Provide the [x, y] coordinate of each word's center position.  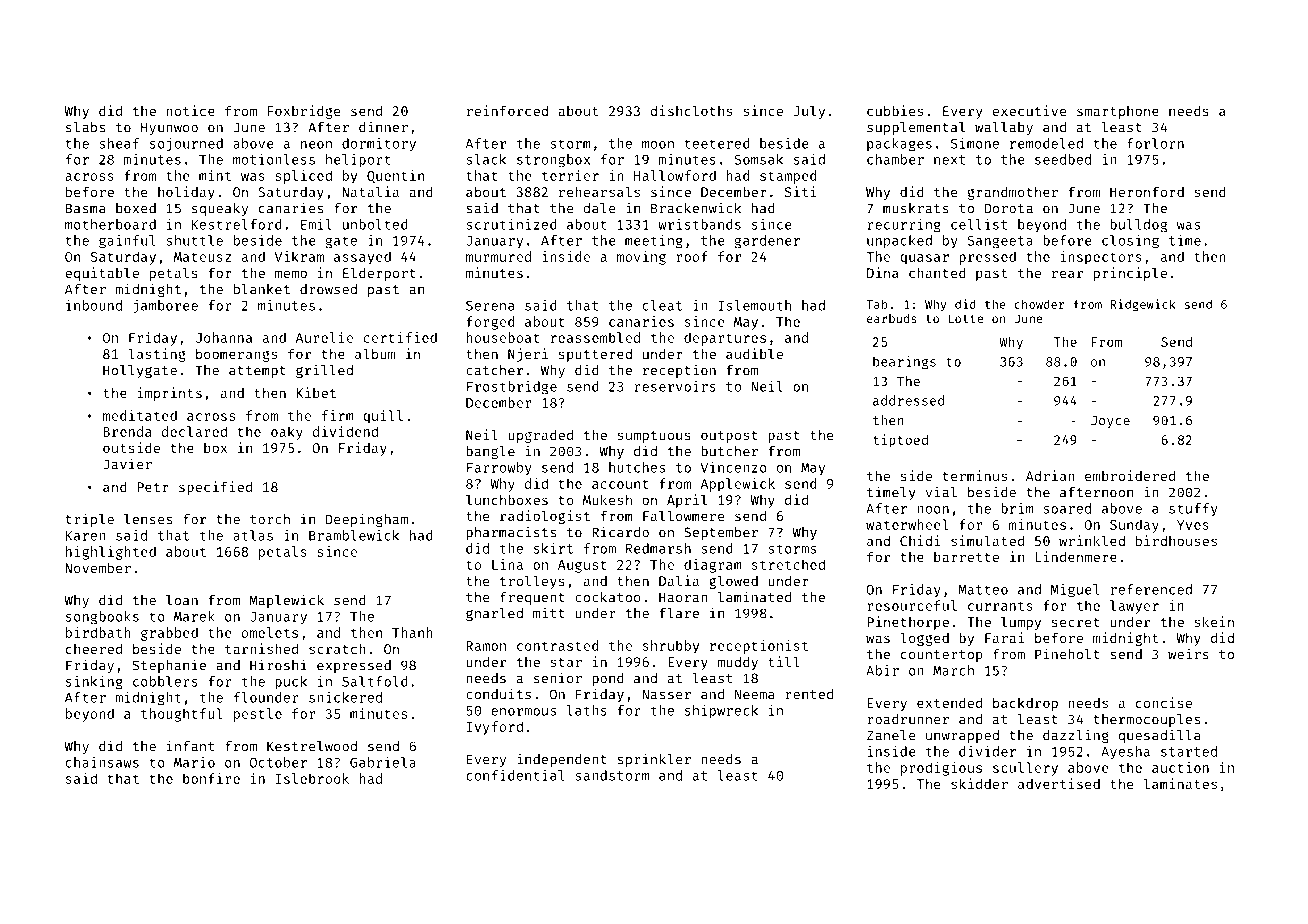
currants [1000, 606]
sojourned [186, 145]
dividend [345, 431]
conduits [498, 694]
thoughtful [182, 715]
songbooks [102, 618]
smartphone [1118, 112]
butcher [729, 451]
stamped [788, 177]
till [784, 661]
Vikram [299, 256]
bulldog [1138, 226]
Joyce [1110, 422]
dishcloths [691, 110]
